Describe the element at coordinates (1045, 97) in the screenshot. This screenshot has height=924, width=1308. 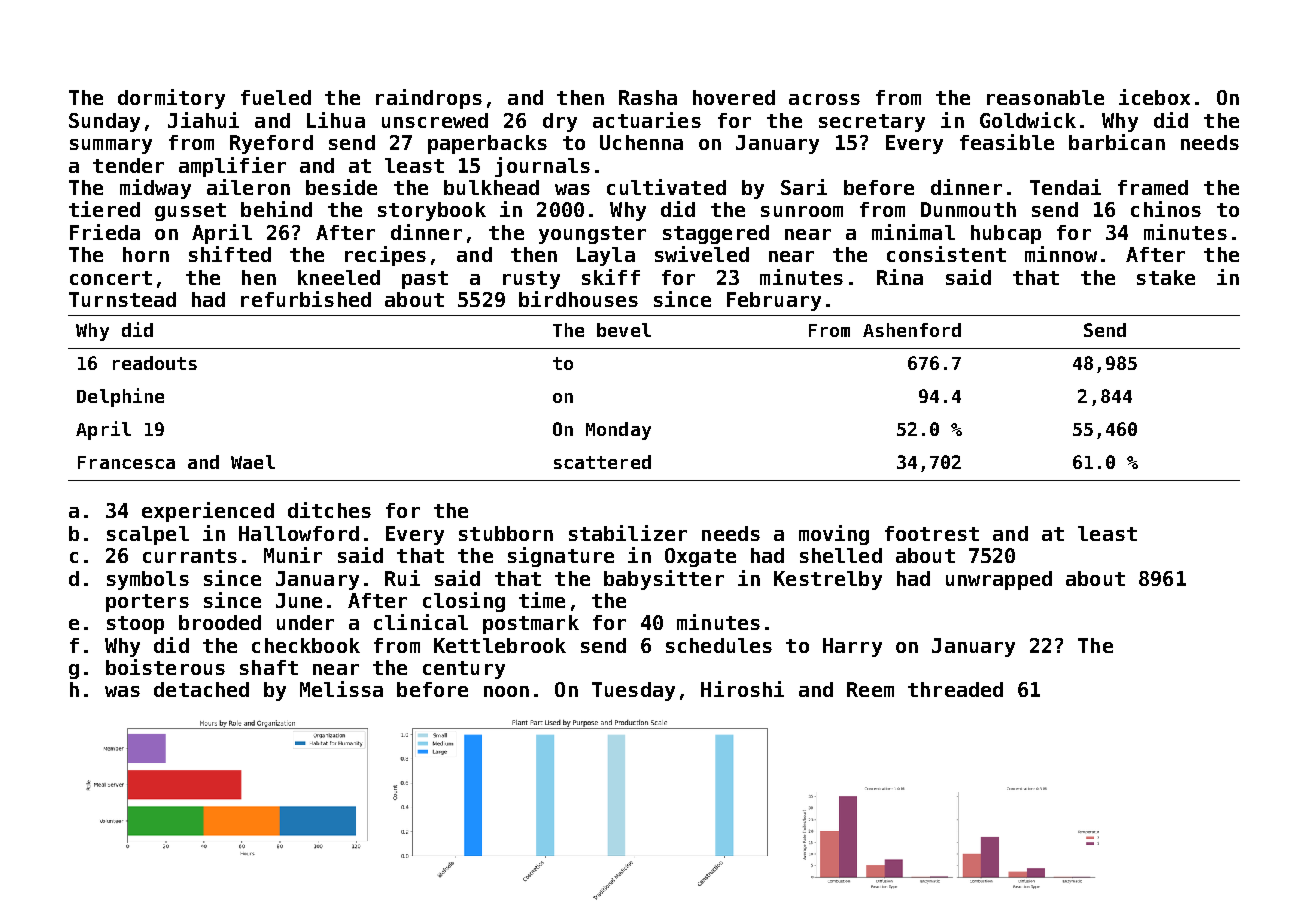
I see `reasonable` at that location.
